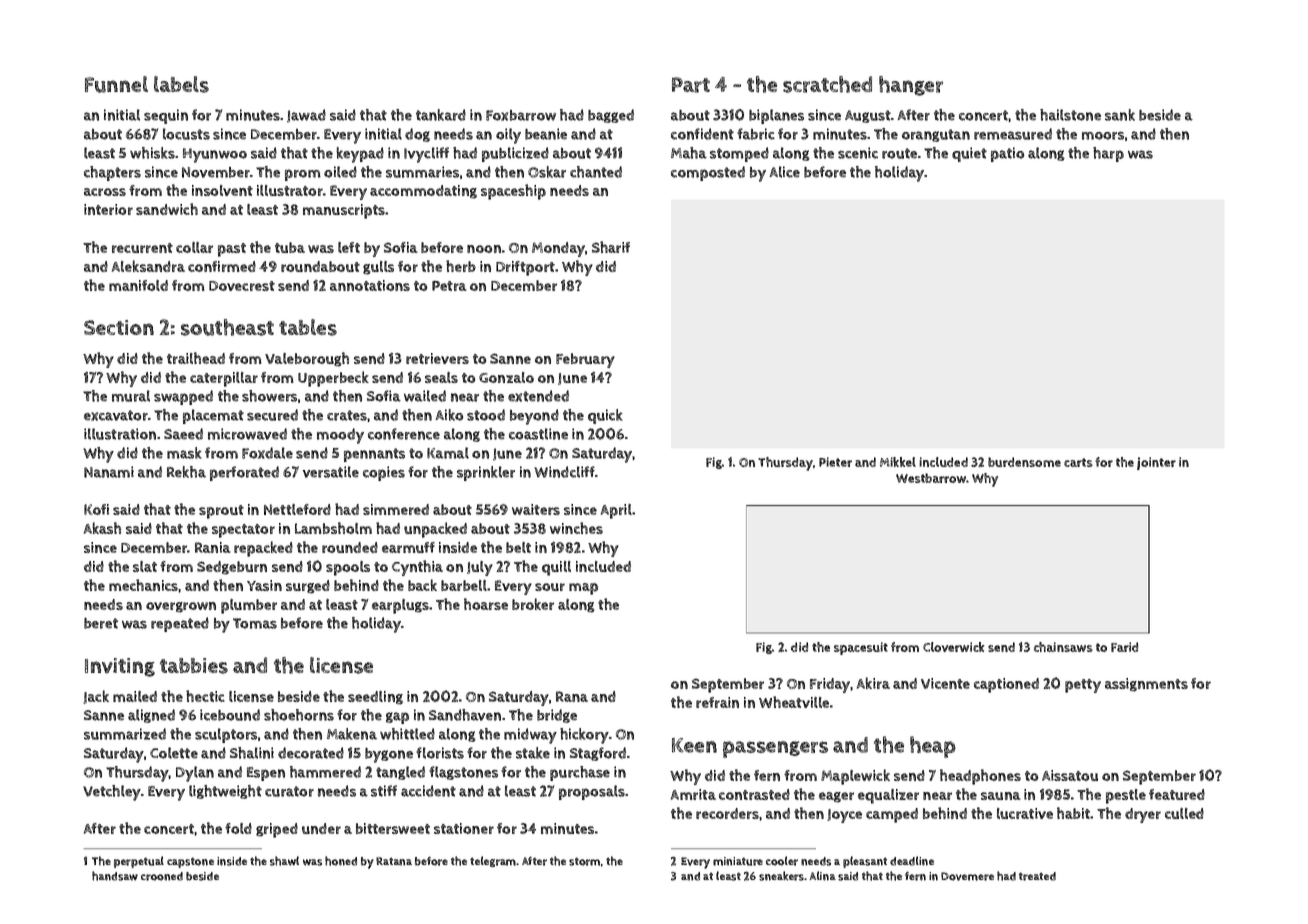 The image size is (1308, 924). I want to click on chapters, so click(112, 173).
